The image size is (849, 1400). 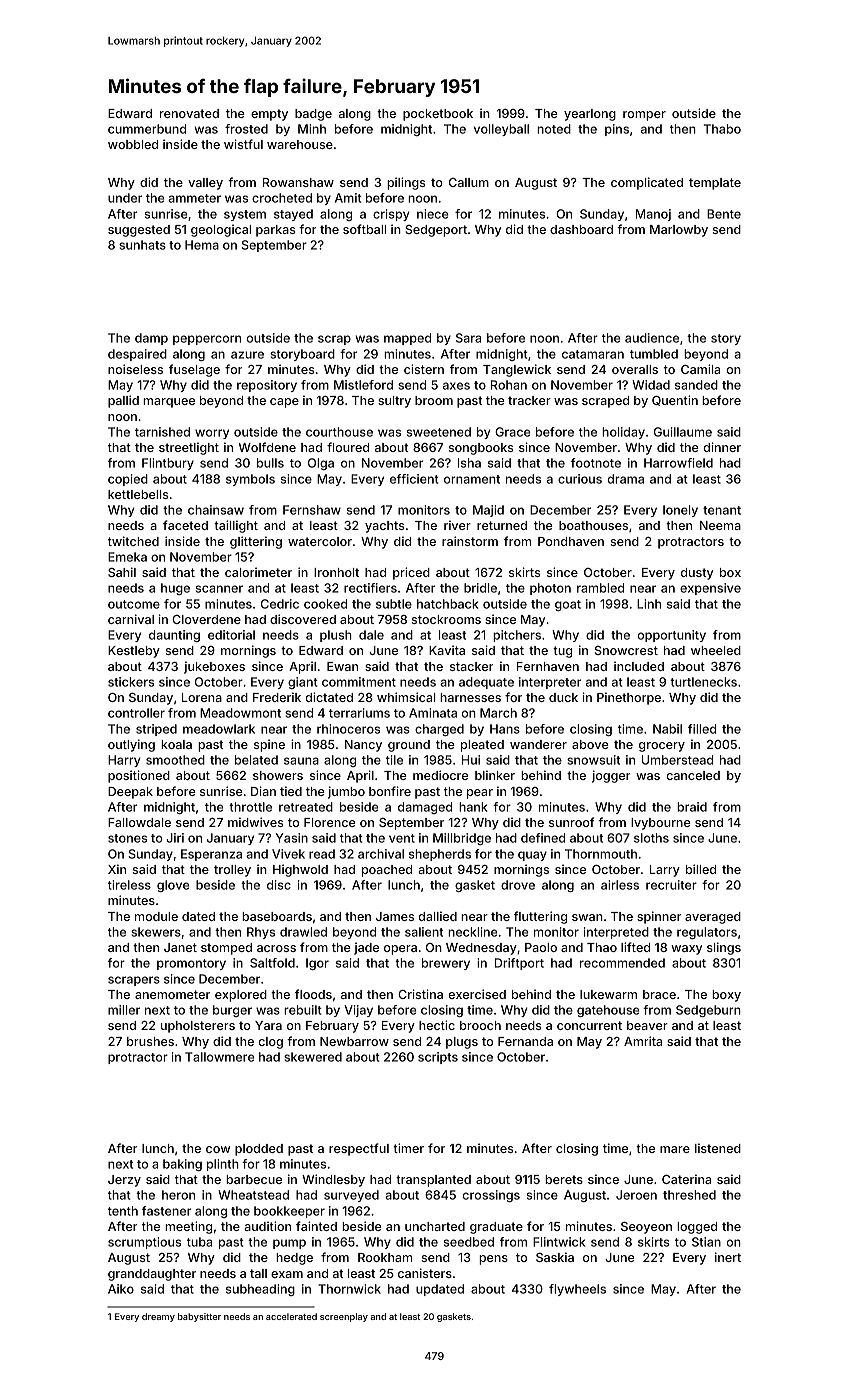 What do you see at coordinates (513, 432) in the screenshot?
I see `Grace` at bounding box center [513, 432].
